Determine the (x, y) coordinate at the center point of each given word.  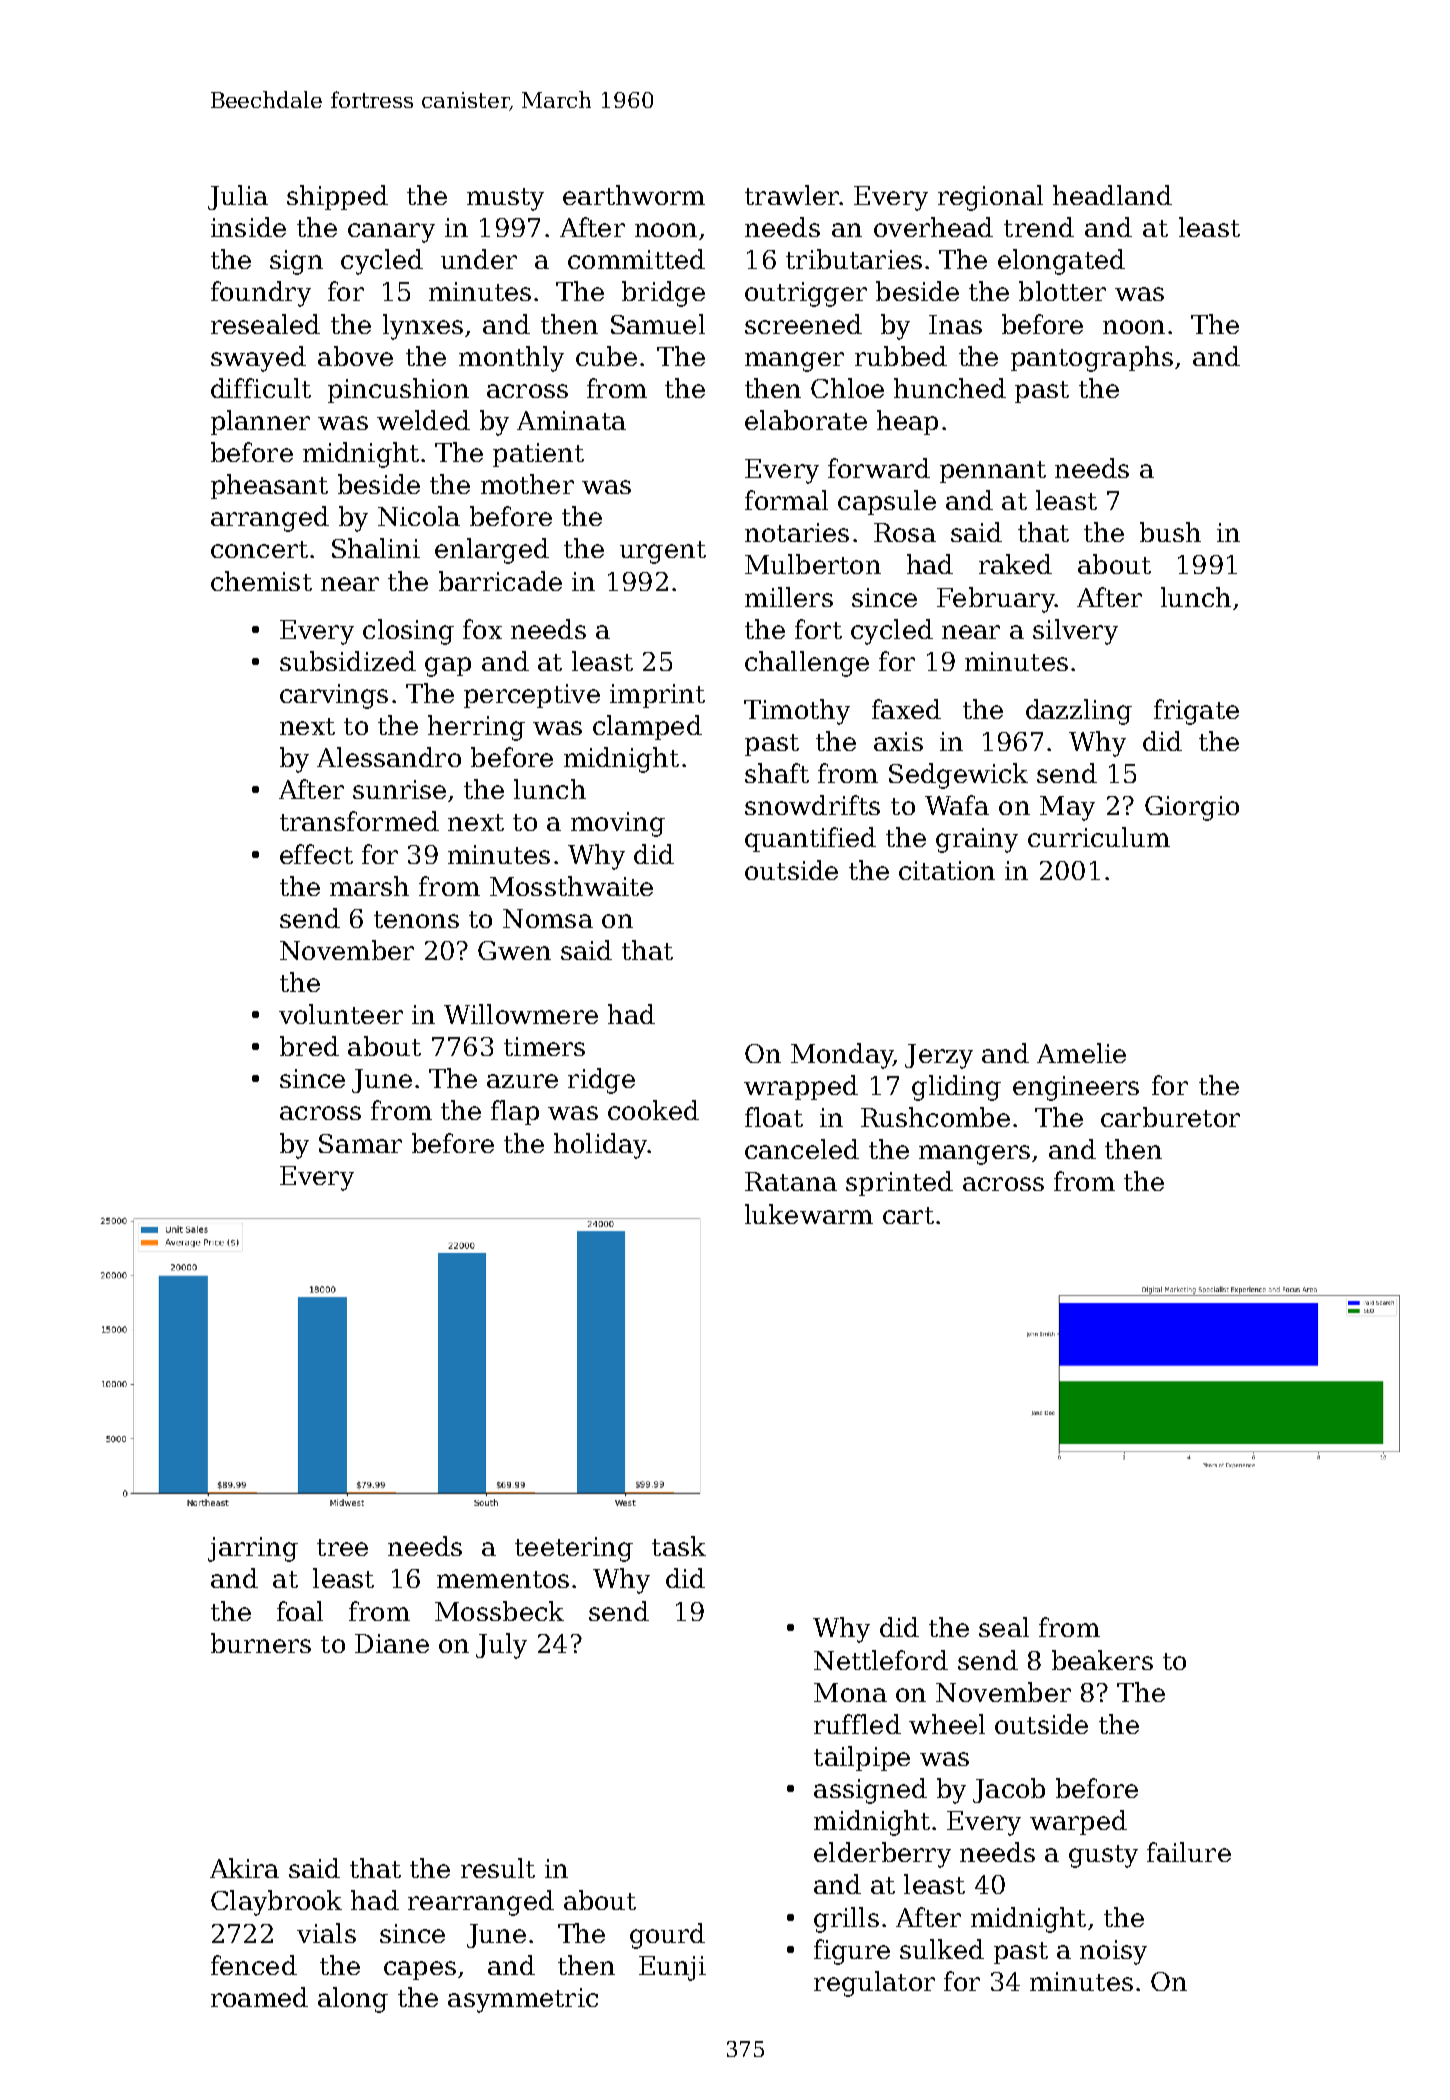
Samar (360, 1143)
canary (391, 233)
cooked (653, 1110)
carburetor (1170, 1117)
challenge (807, 664)
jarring (253, 1549)
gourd (667, 1936)
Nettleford (881, 1660)
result (498, 1868)
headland (1112, 195)
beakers (1102, 1660)
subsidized (348, 661)
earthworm (634, 195)
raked (1015, 564)
